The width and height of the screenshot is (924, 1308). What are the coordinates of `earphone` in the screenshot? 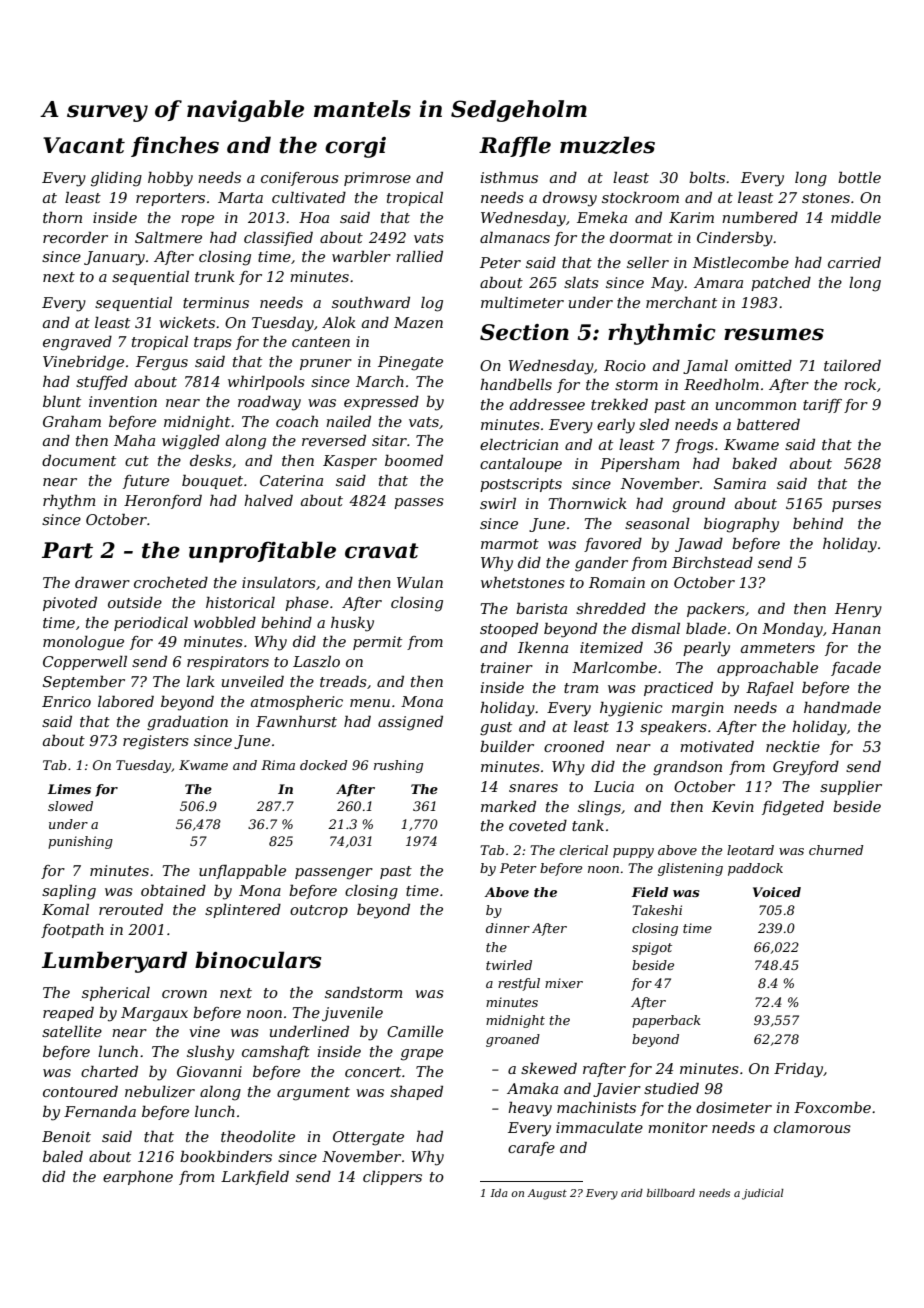 It's located at (138, 1178).
